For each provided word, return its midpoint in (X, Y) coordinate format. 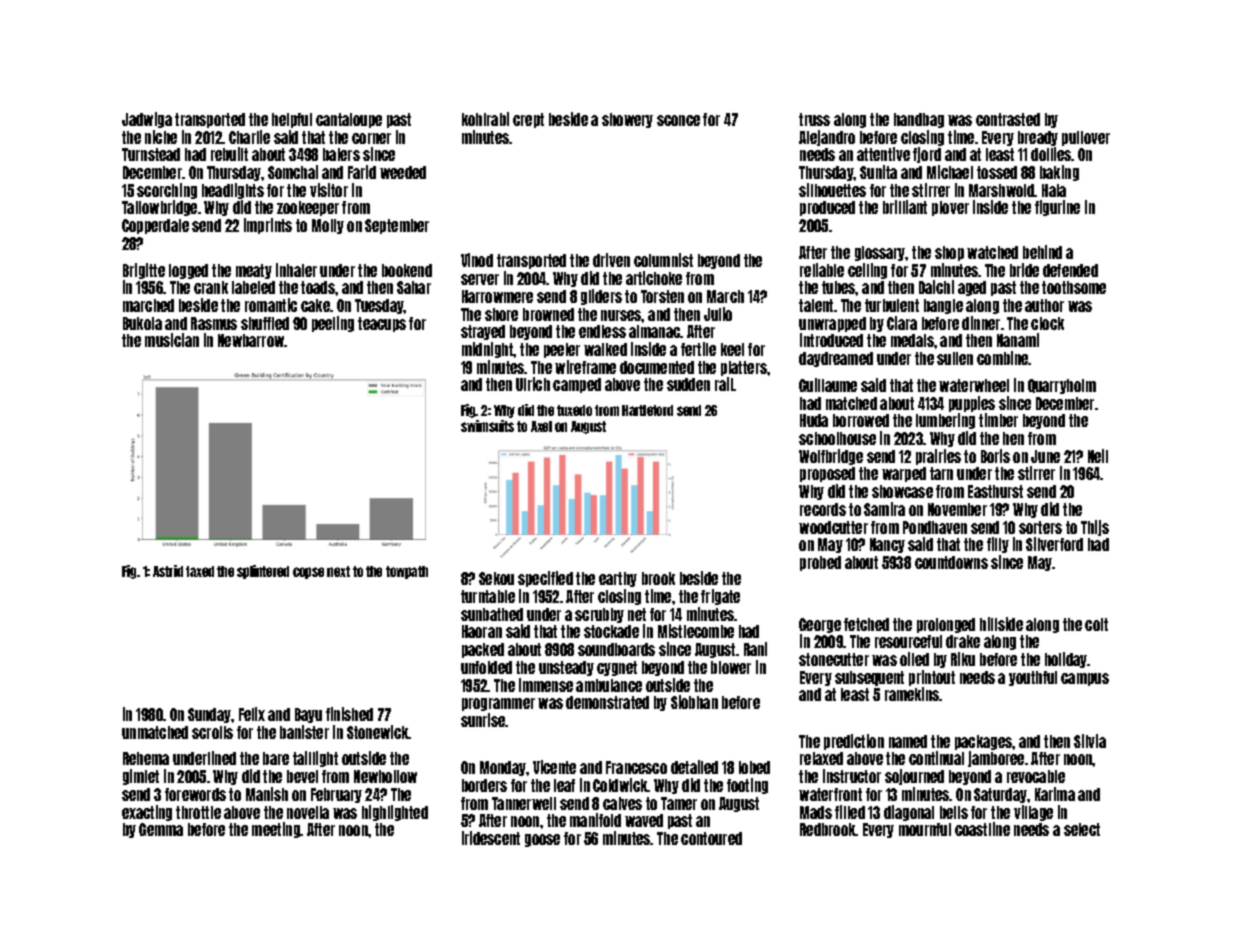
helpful (292, 120)
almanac (655, 331)
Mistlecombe (696, 631)
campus (1085, 679)
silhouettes (832, 190)
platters (744, 368)
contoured (711, 838)
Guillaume (828, 385)
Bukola (142, 323)
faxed (200, 571)
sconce (678, 120)
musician (172, 340)
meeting (276, 830)
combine (1003, 358)
